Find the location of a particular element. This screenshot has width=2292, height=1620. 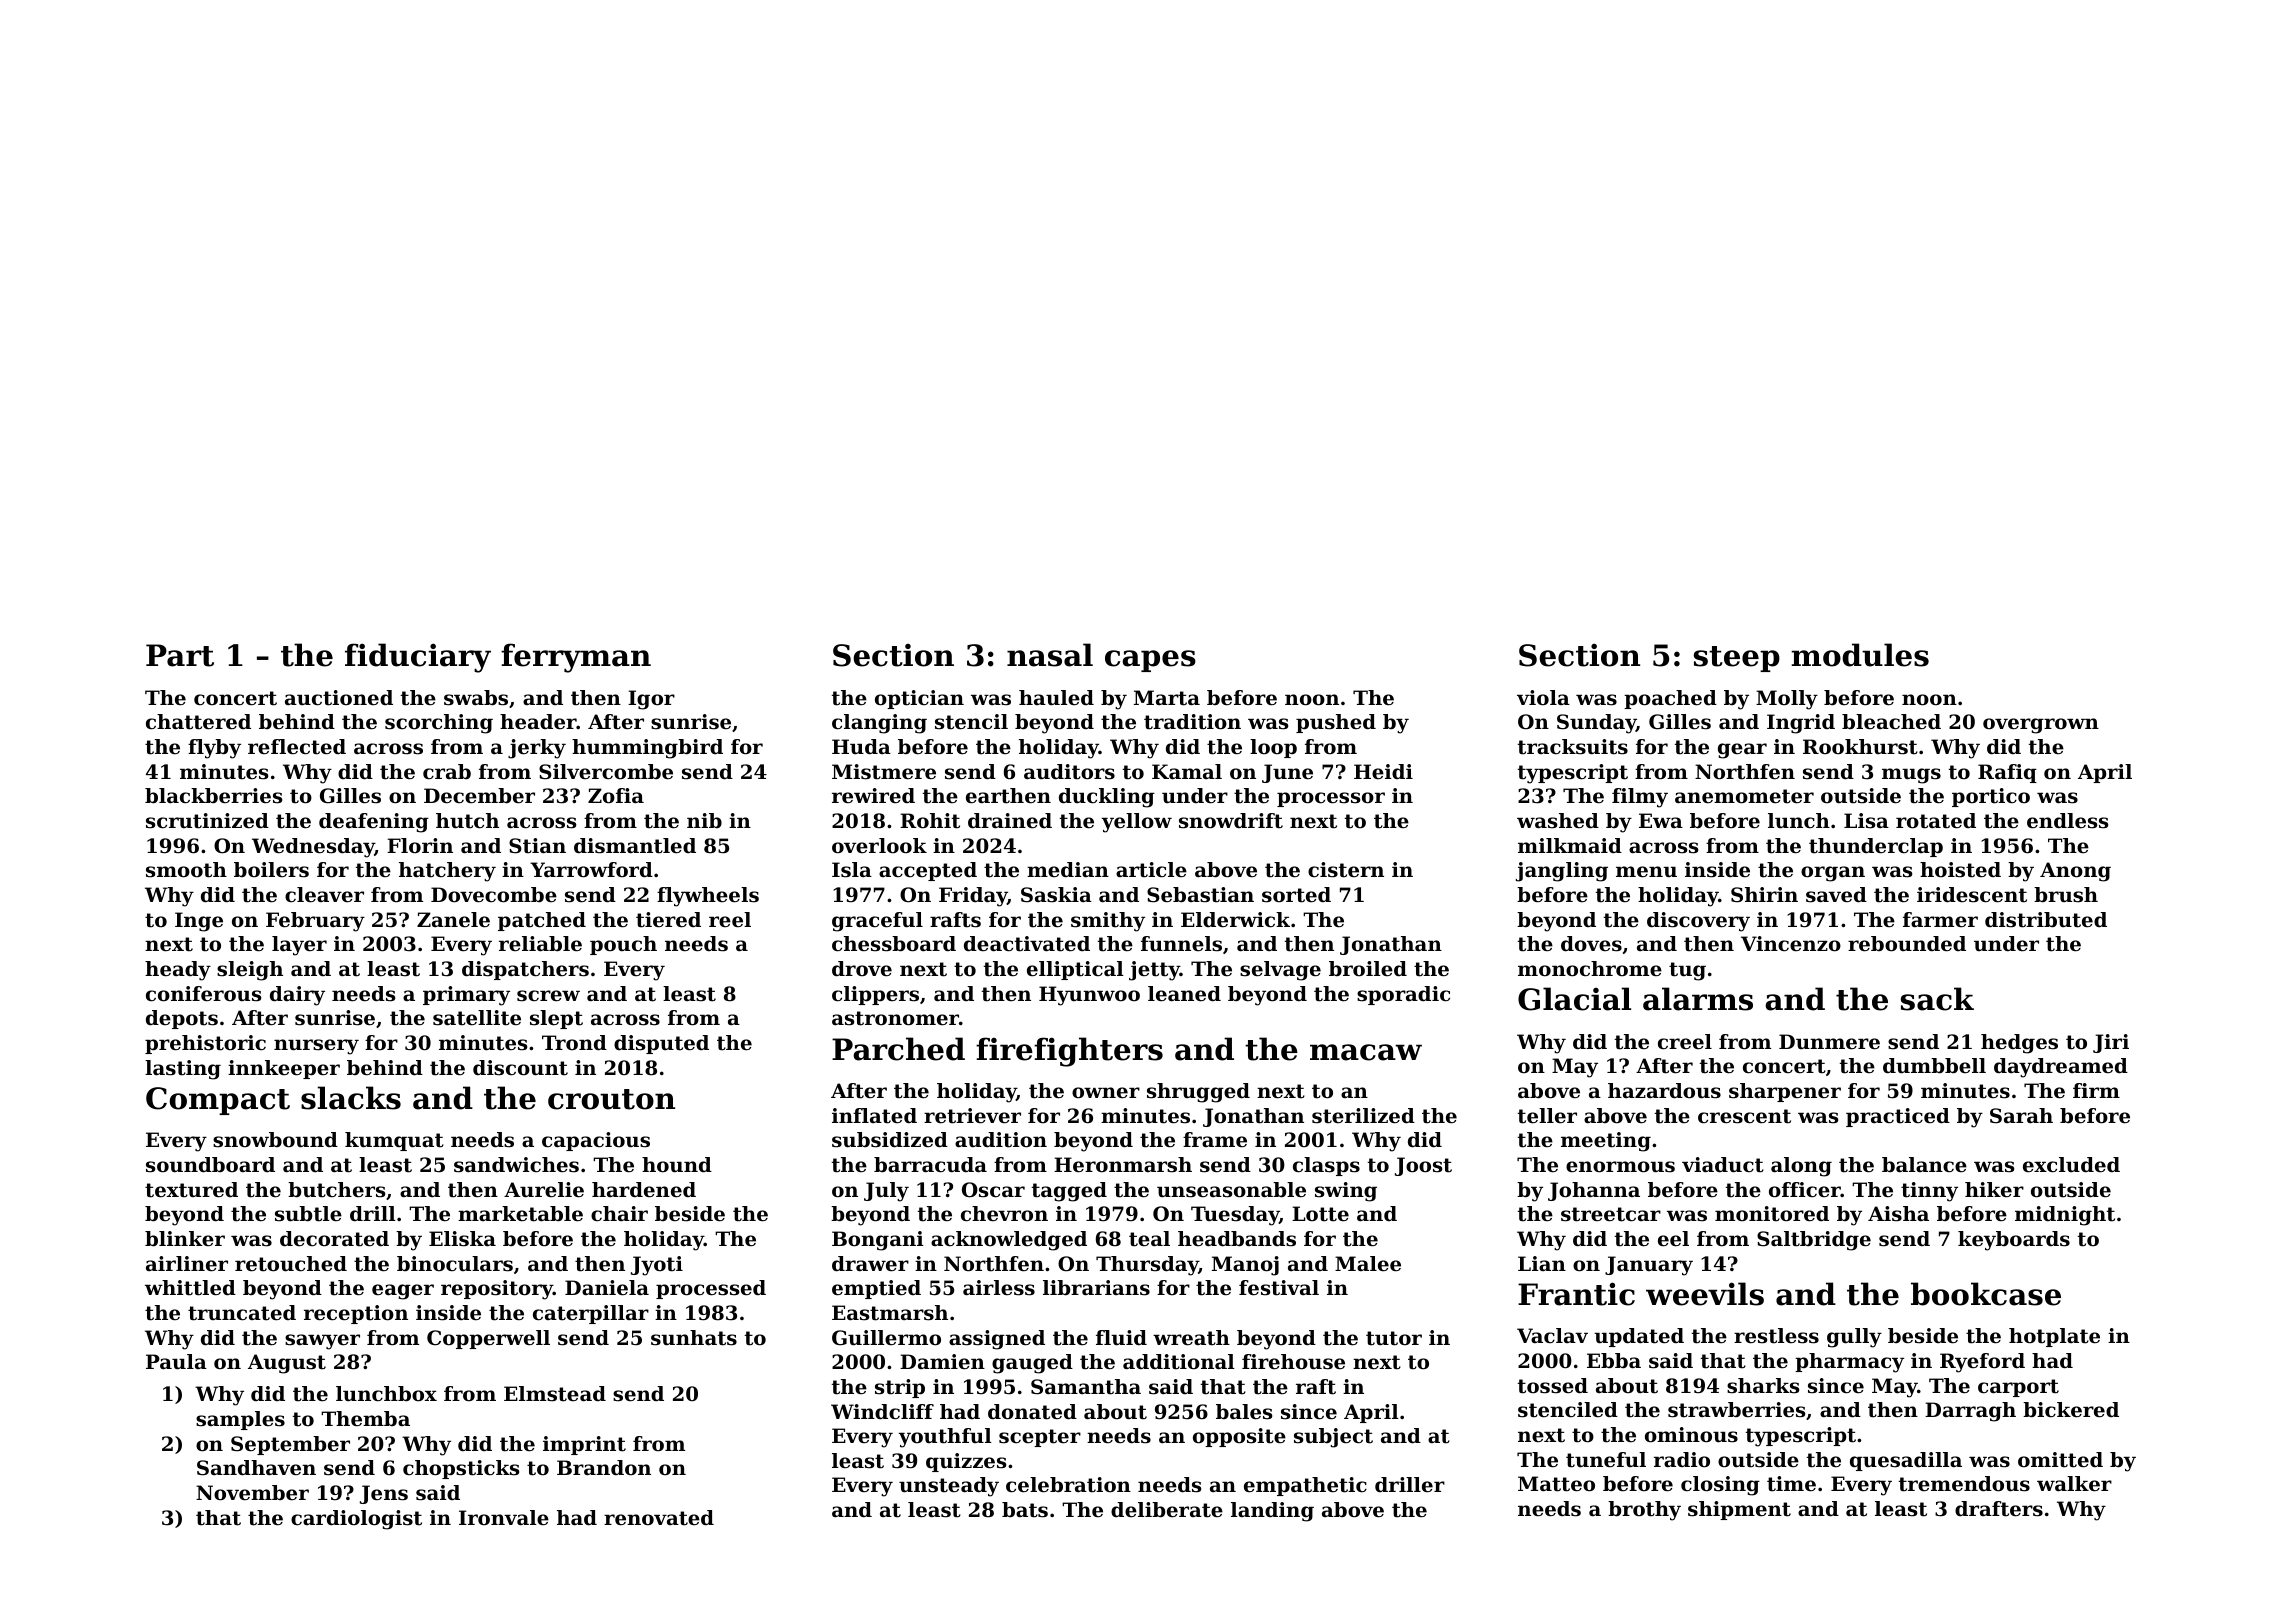

unsteady is located at coordinates (949, 1487).
